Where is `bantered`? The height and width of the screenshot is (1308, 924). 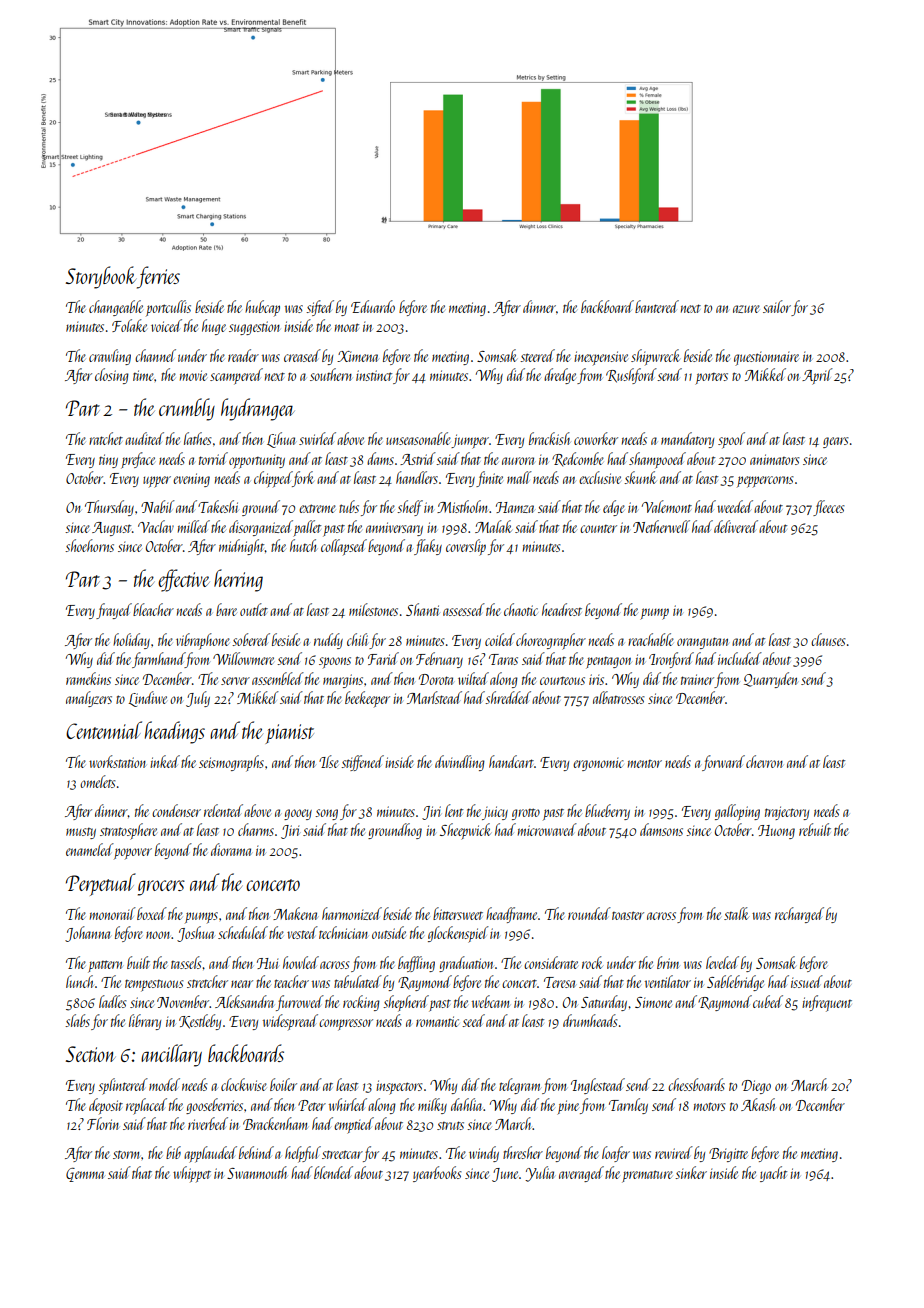 bantered is located at coordinates (657, 306).
